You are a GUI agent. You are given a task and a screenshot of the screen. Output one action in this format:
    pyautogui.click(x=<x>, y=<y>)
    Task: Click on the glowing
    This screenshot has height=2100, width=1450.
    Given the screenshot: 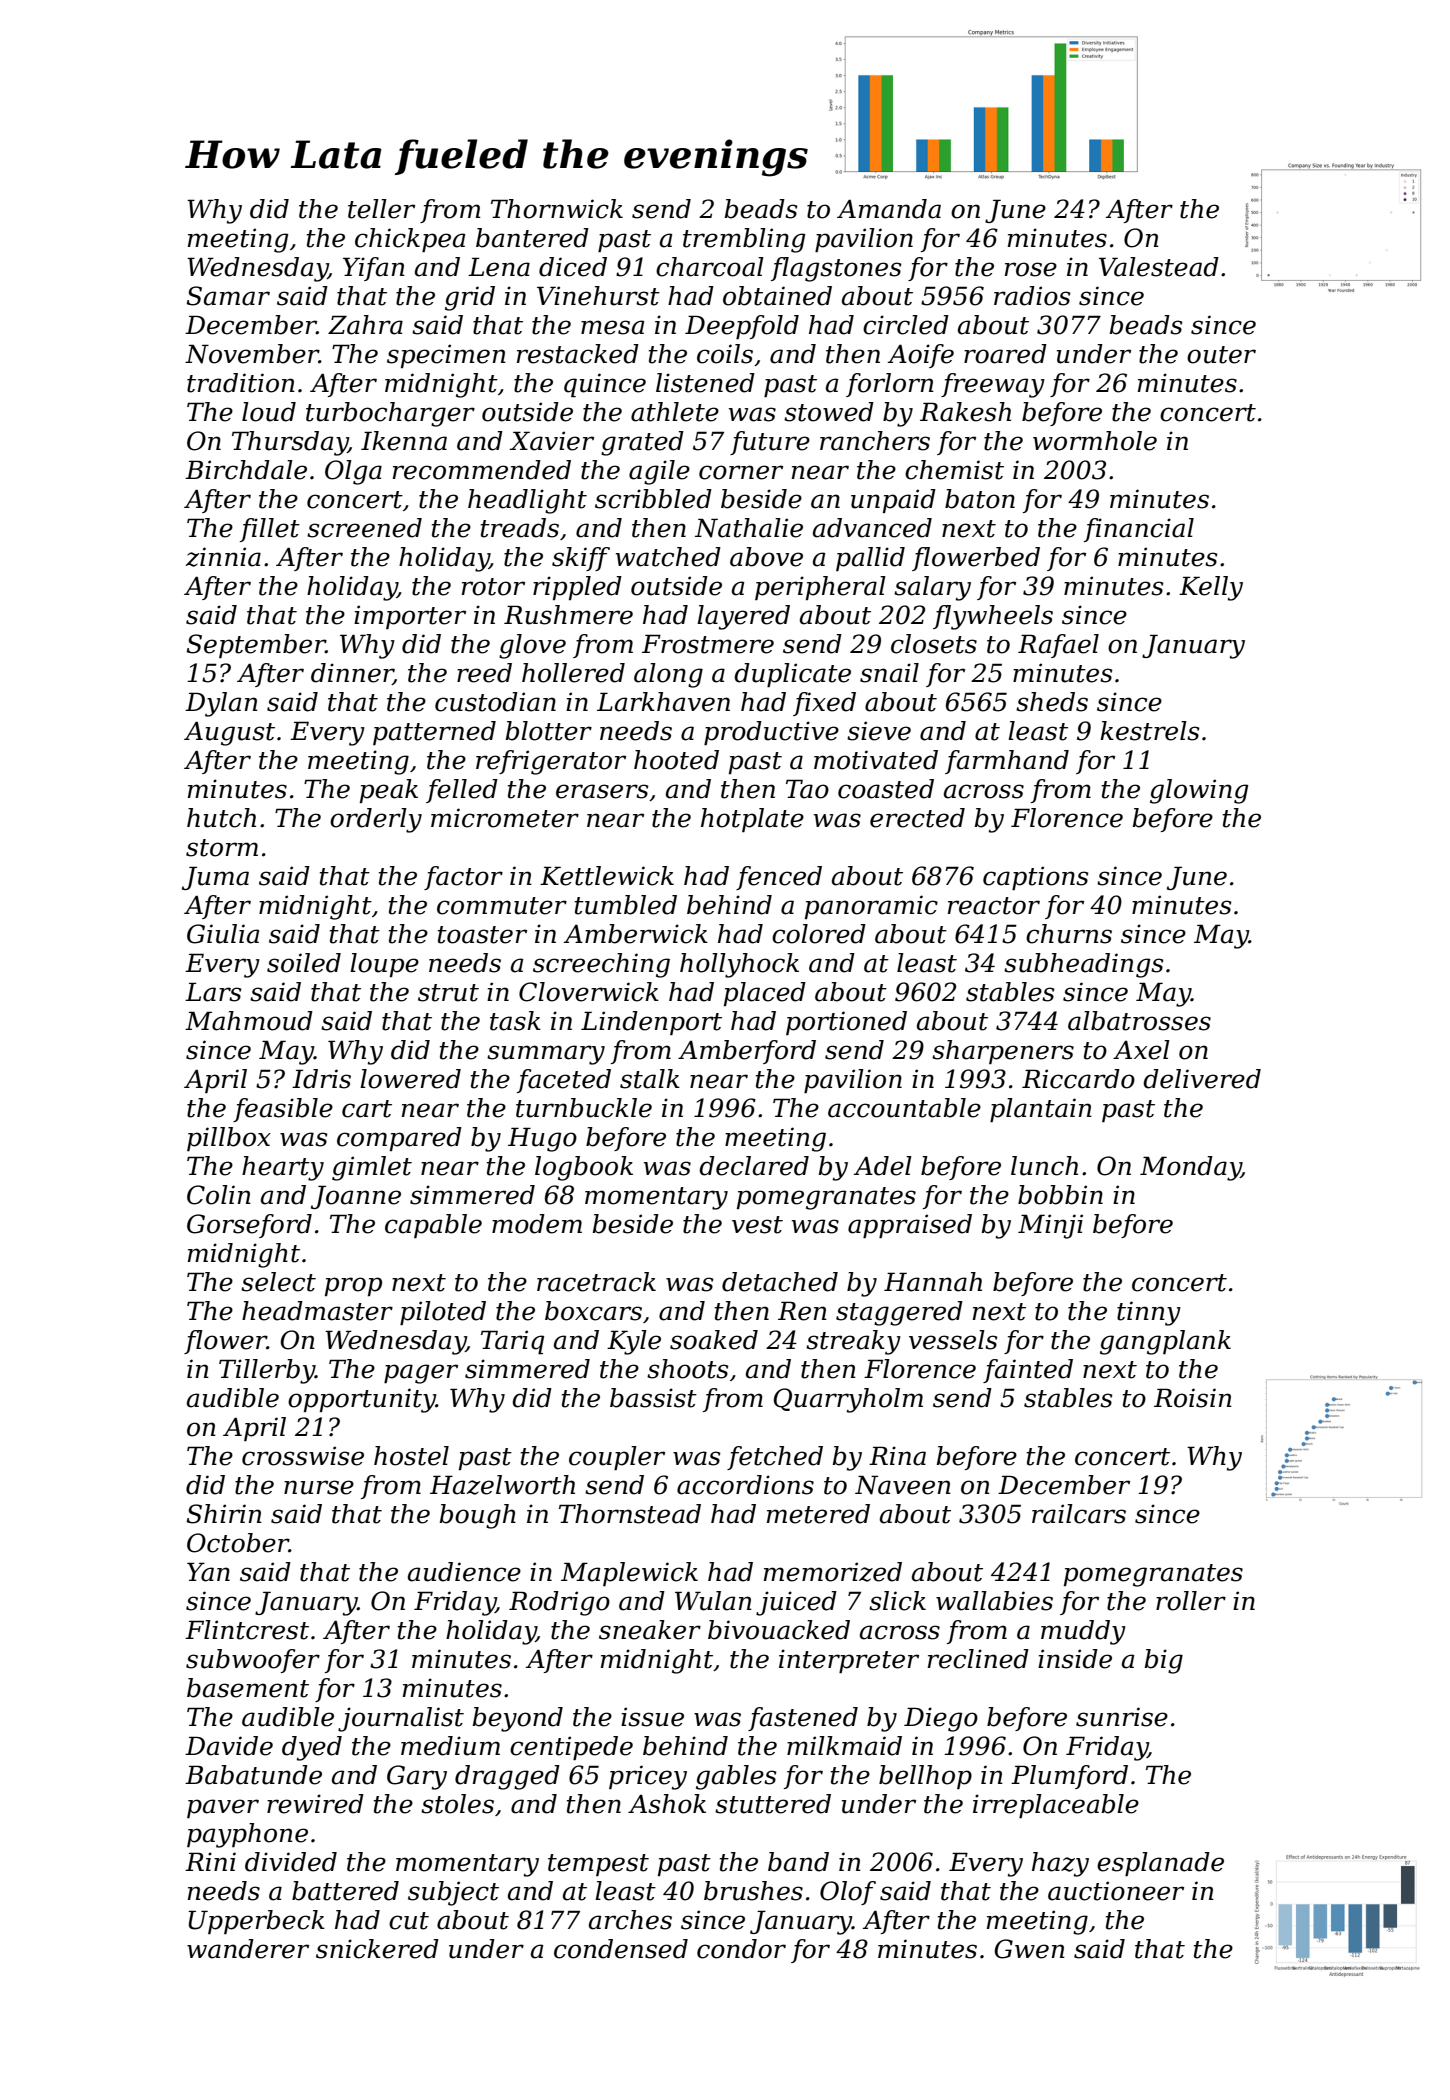 What is the action you would take?
    pyautogui.click(x=1199, y=791)
